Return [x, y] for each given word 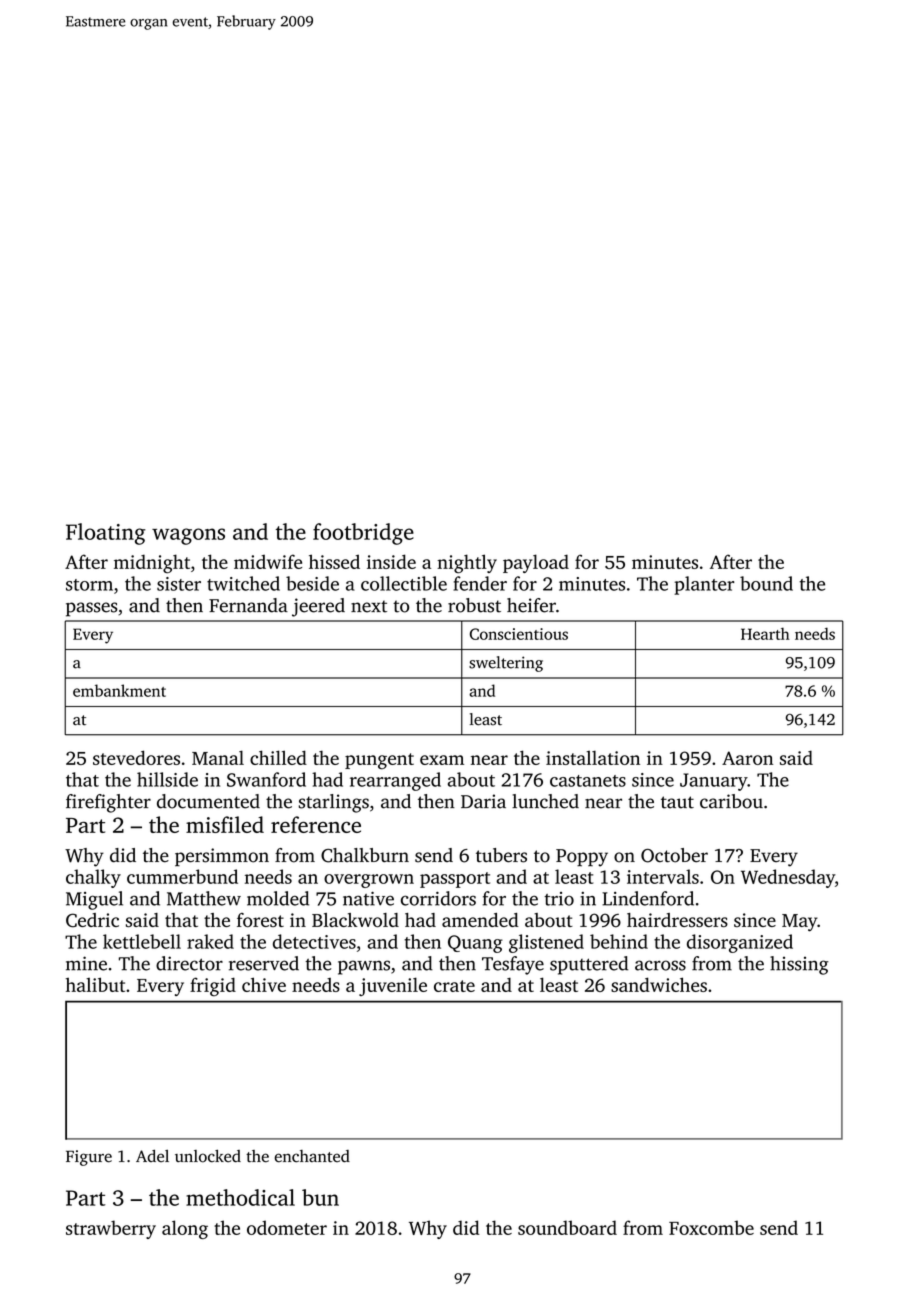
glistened [546, 943]
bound [766, 583]
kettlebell [142, 941]
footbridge [363, 534]
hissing [799, 965]
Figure [89, 1158]
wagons [188, 536]
